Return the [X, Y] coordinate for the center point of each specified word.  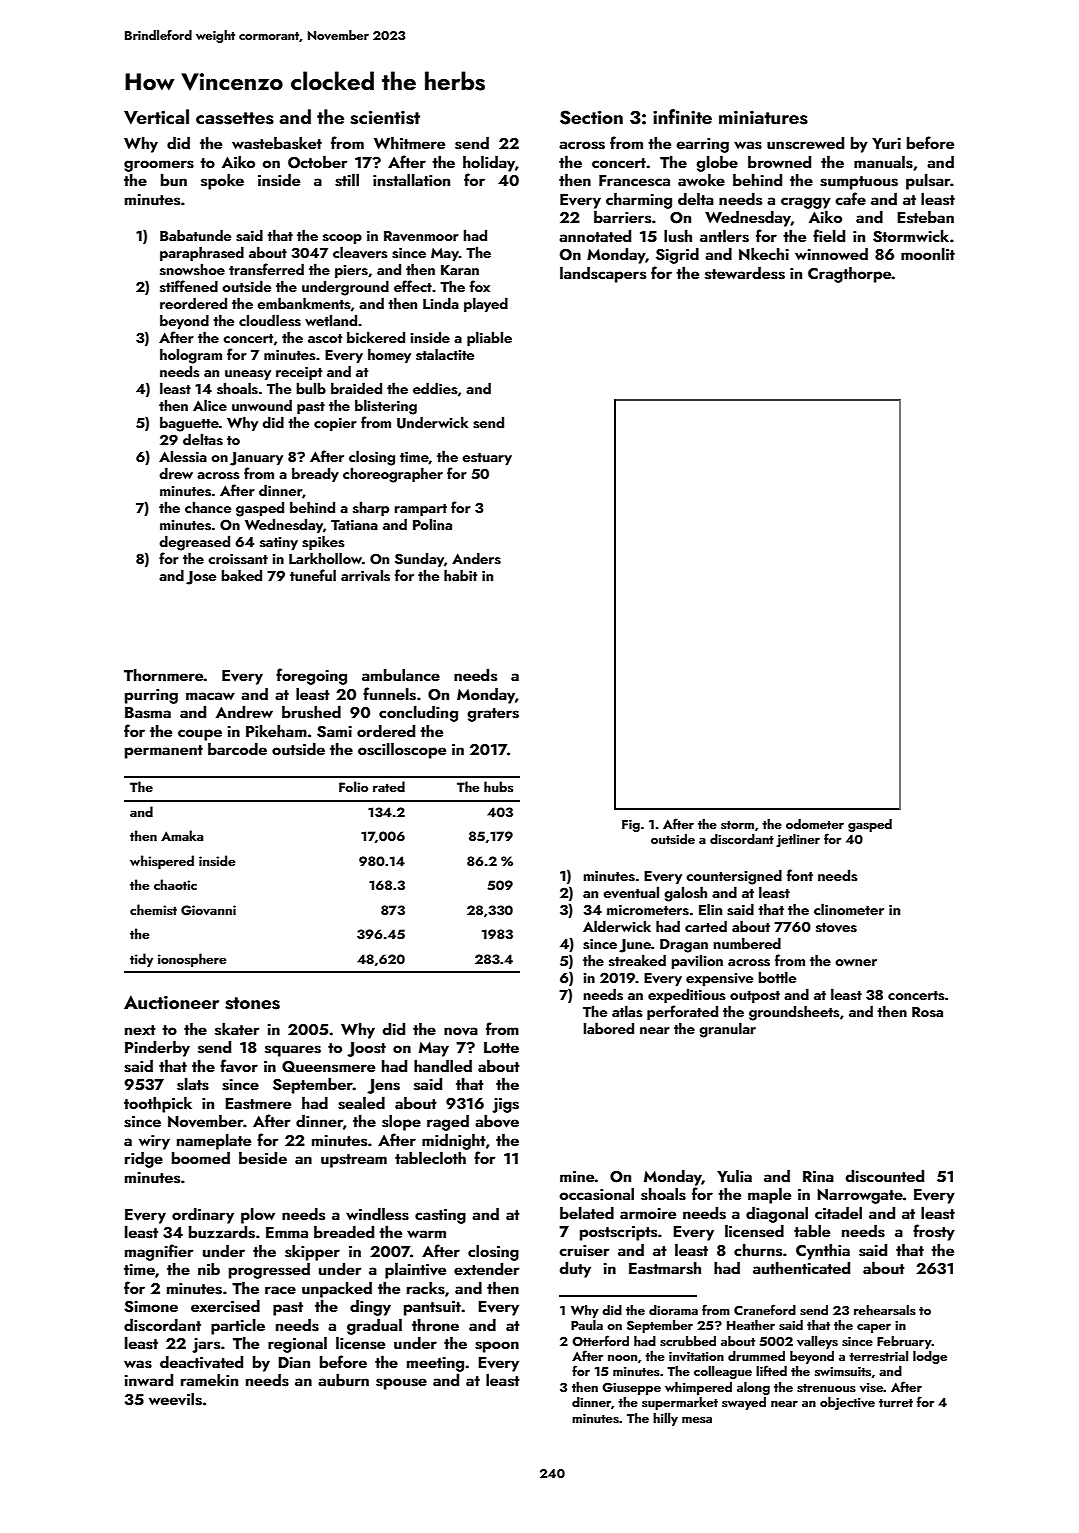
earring [702, 145]
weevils [175, 1399]
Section [591, 117]
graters [493, 715]
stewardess [745, 273]
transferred [266, 269]
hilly [665, 1419]
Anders [476, 558]
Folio [353, 786]
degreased [194, 543]
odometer [815, 824]
